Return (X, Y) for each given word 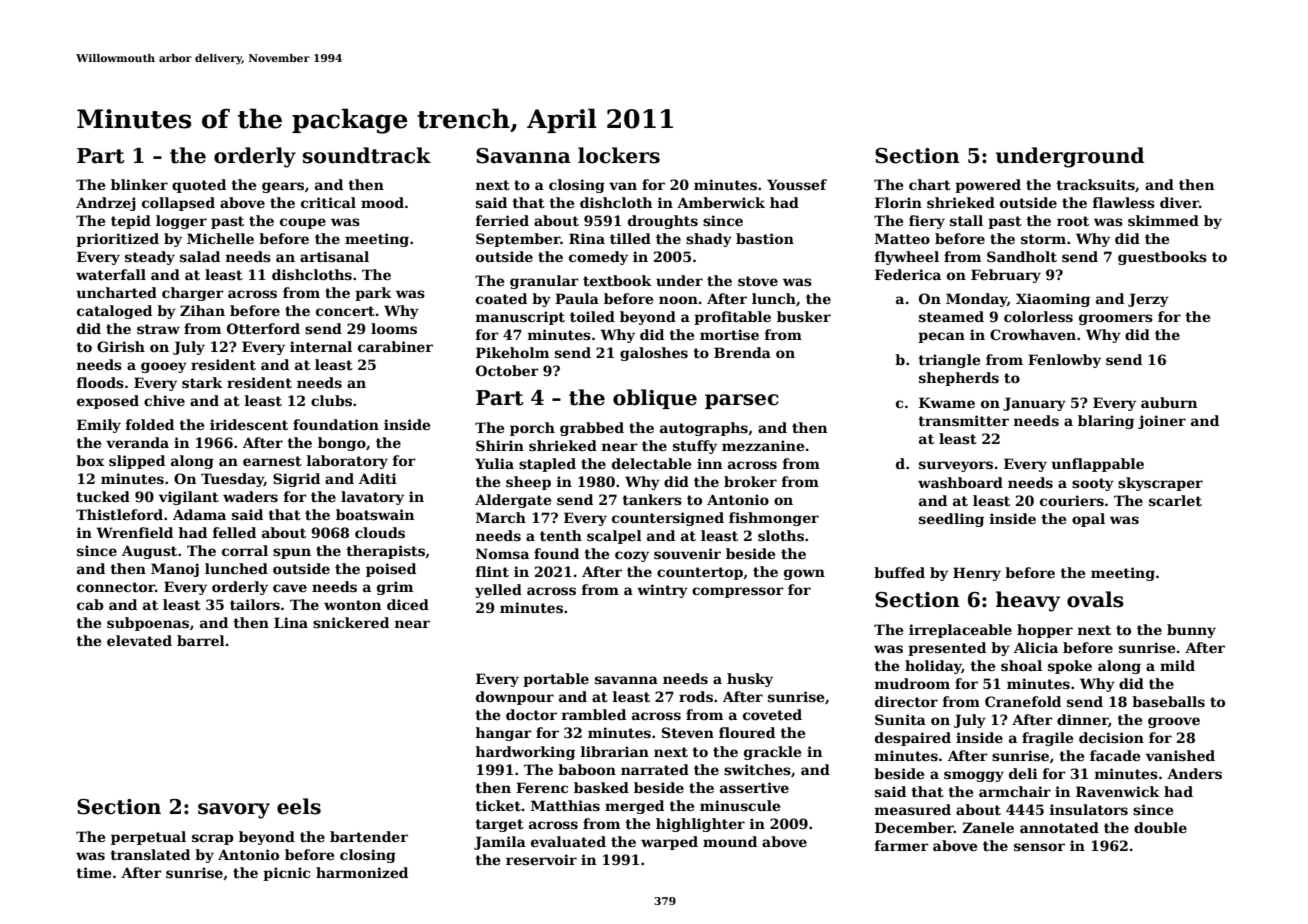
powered (988, 186)
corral (245, 550)
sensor (1039, 847)
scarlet (1175, 500)
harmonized (362, 872)
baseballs (1168, 701)
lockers (619, 155)
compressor (738, 592)
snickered (351, 622)
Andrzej (106, 204)
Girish (121, 346)
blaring (1106, 422)
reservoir (541, 859)
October (507, 370)
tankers (652, 499)
